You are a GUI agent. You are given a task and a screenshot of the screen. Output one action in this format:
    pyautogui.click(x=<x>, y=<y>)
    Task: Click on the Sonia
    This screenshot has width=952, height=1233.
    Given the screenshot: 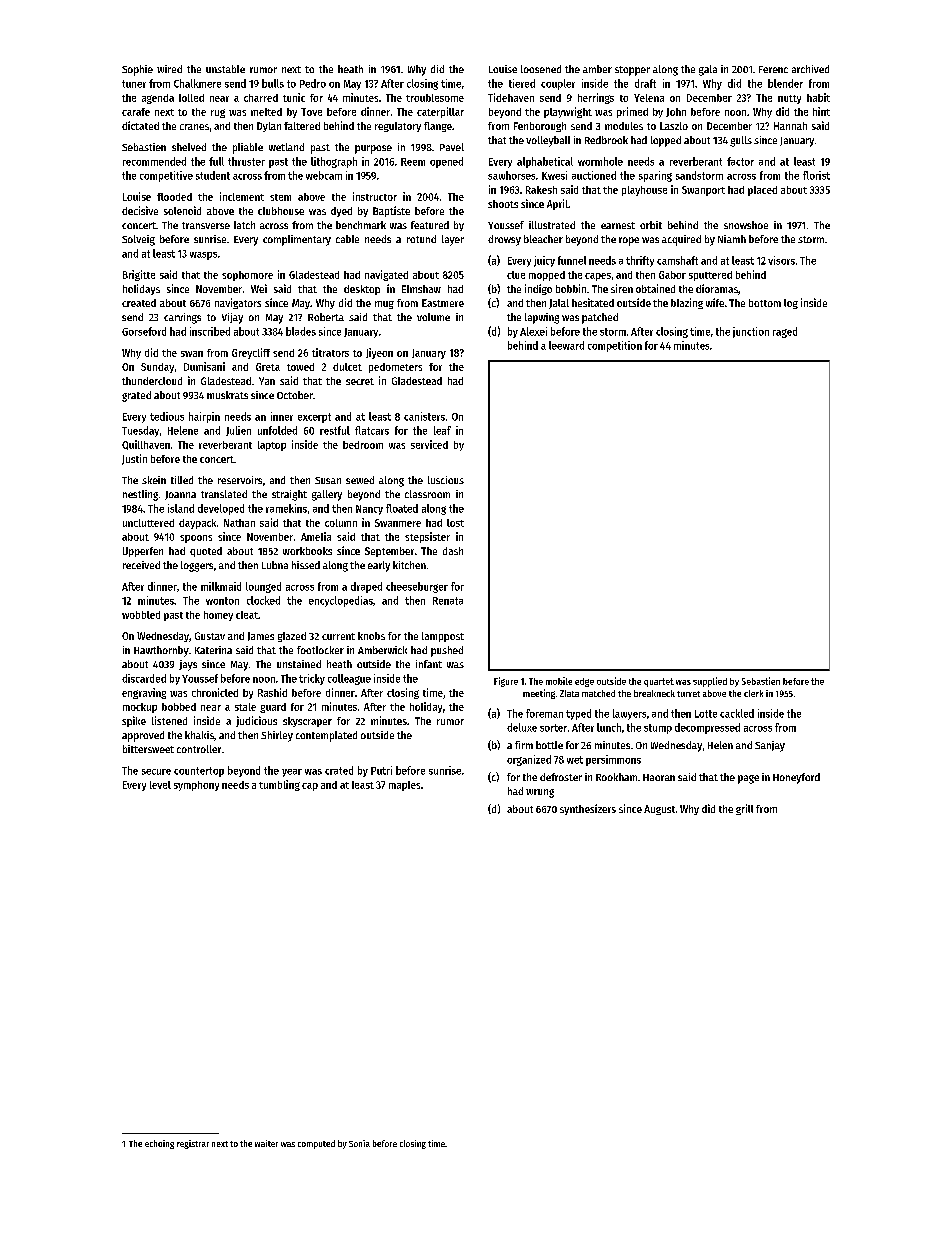 What is the action you would take?
    pyautogui.click(x=359, y=1143)
